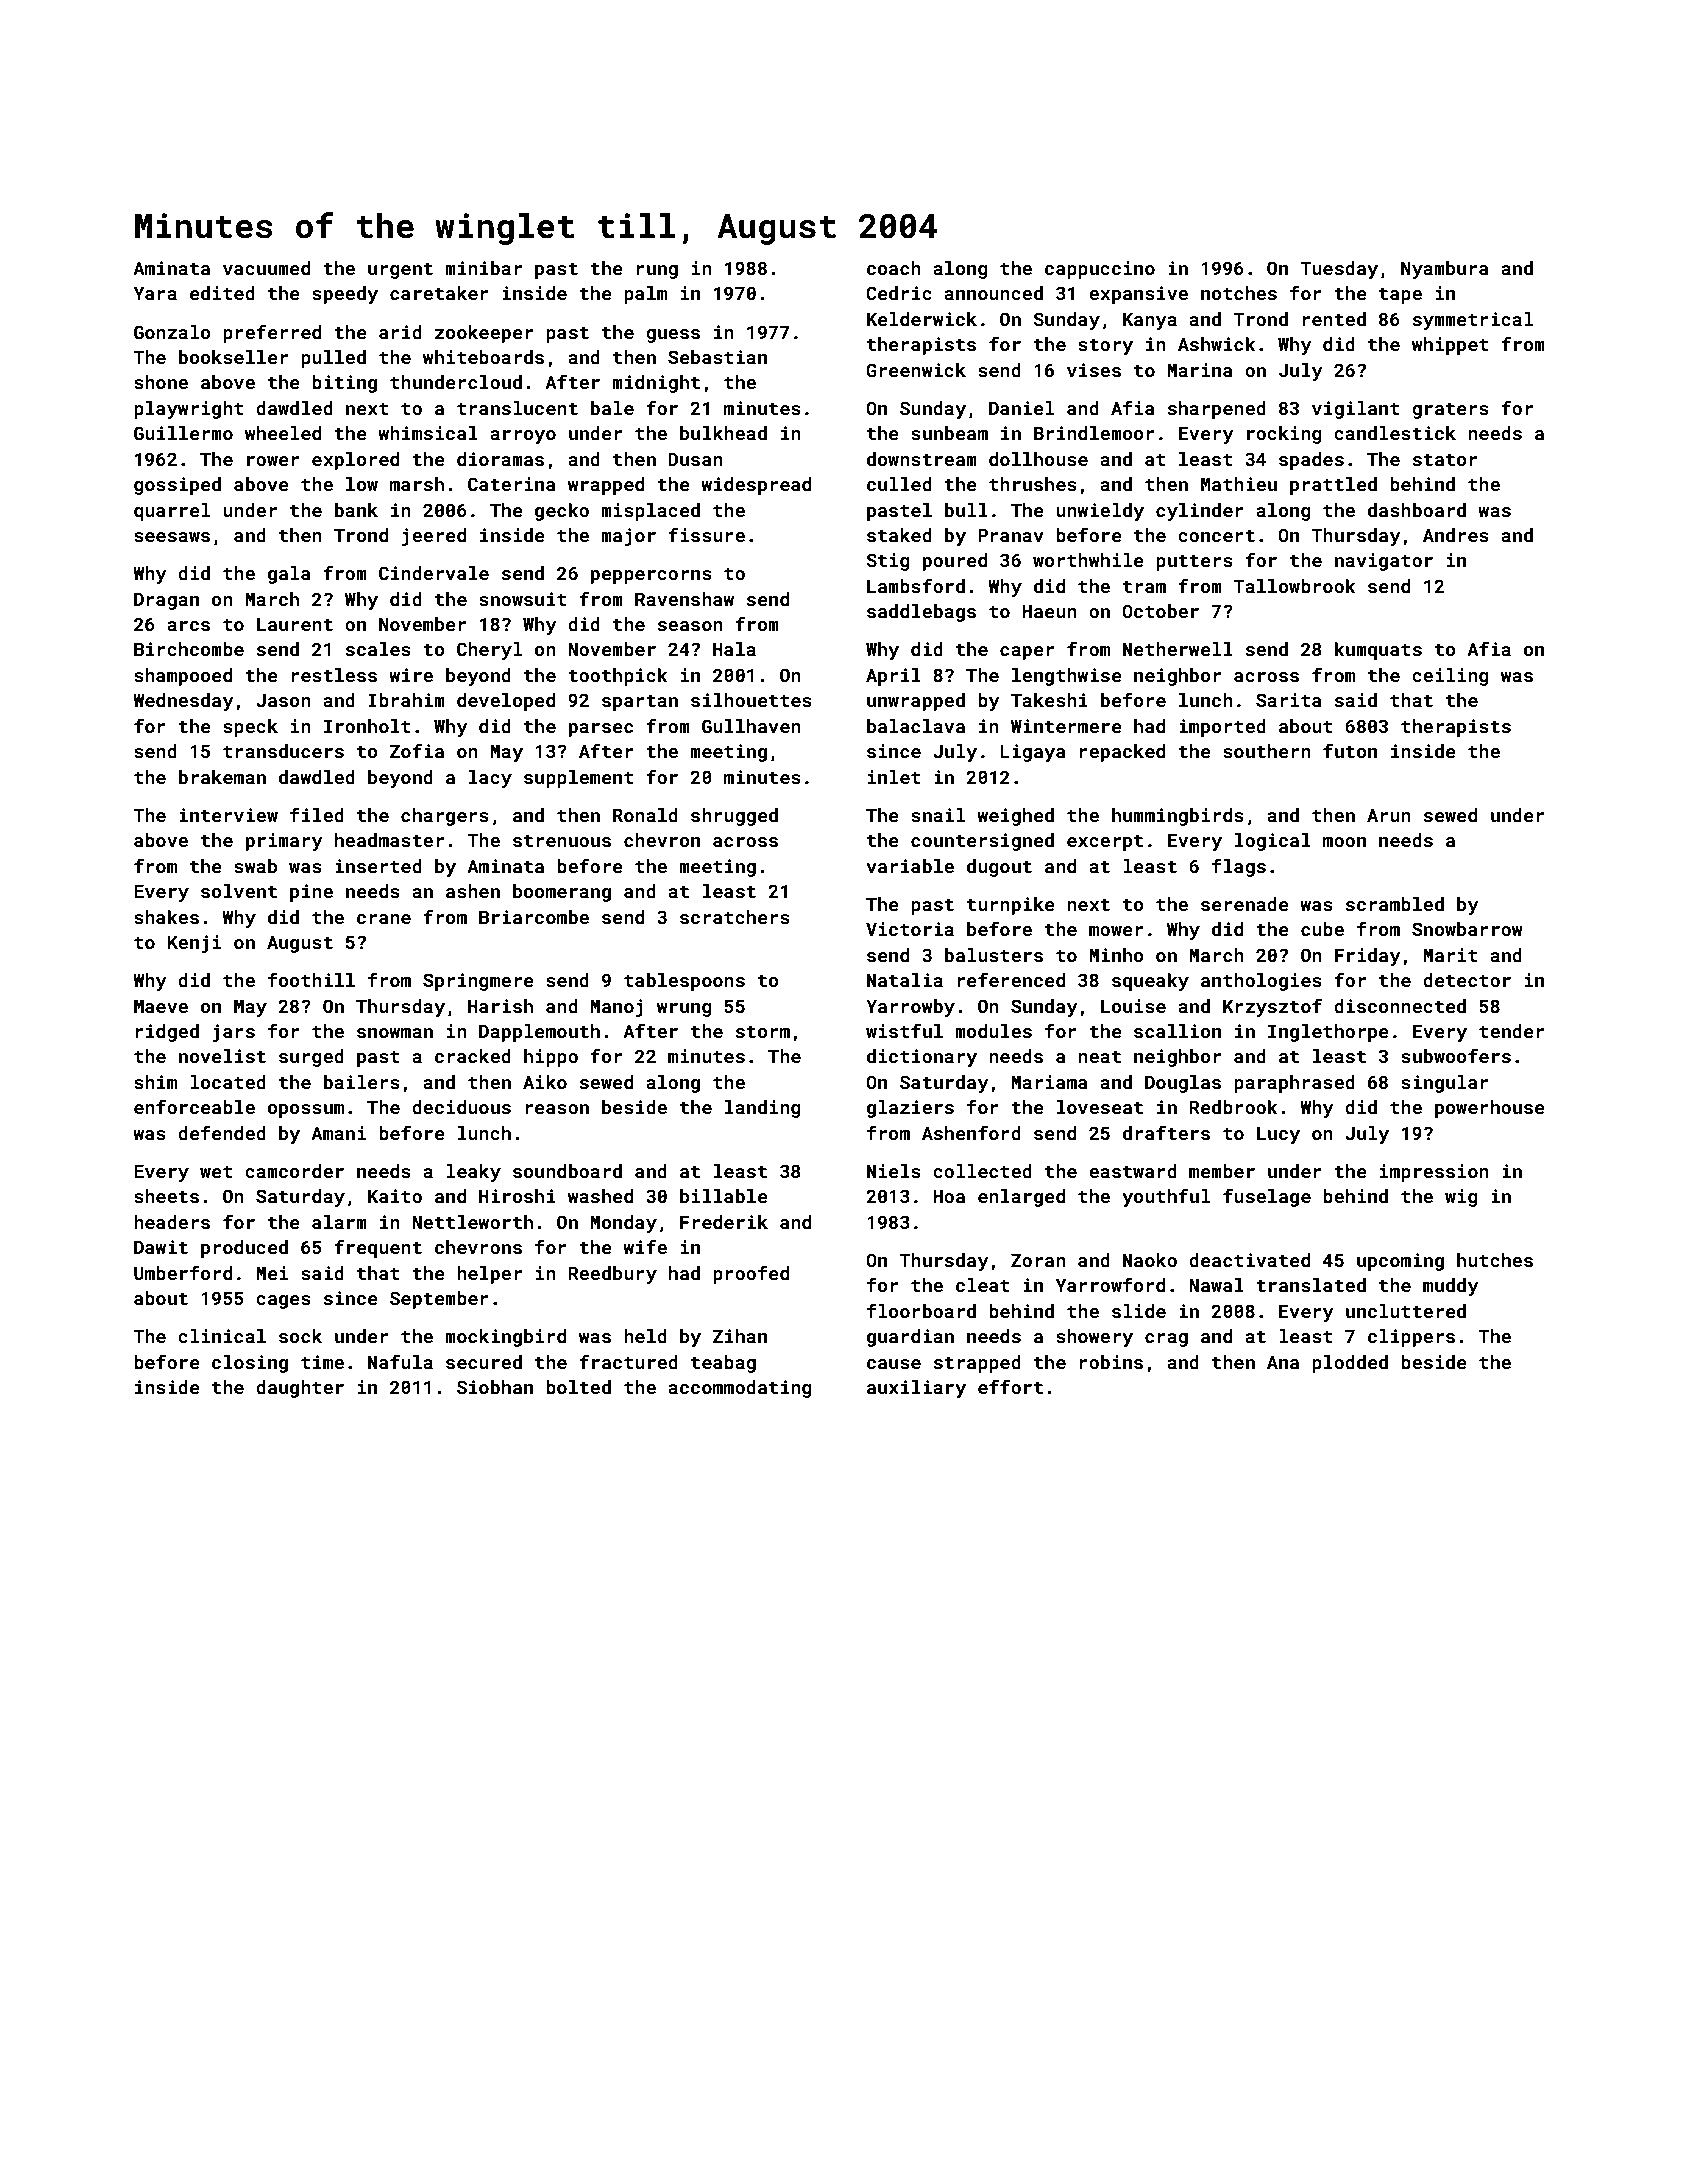  What do you see at coordinates (734, 817) in the document?
I see `shrugged` at bounding box center [734, 817].
